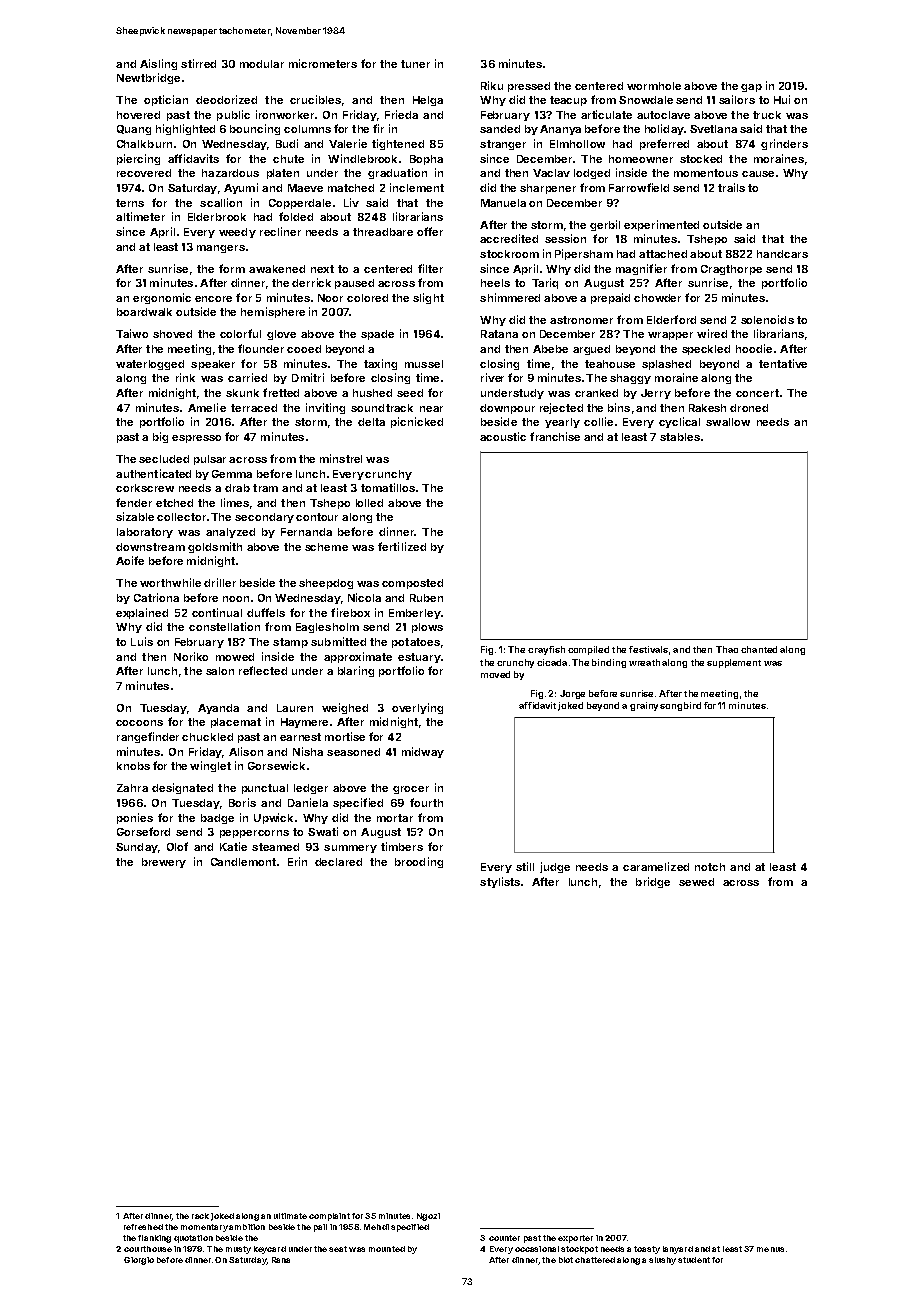 The width and height of the image is (924, 1308). I want to click on fourth, so click(426, 802).
